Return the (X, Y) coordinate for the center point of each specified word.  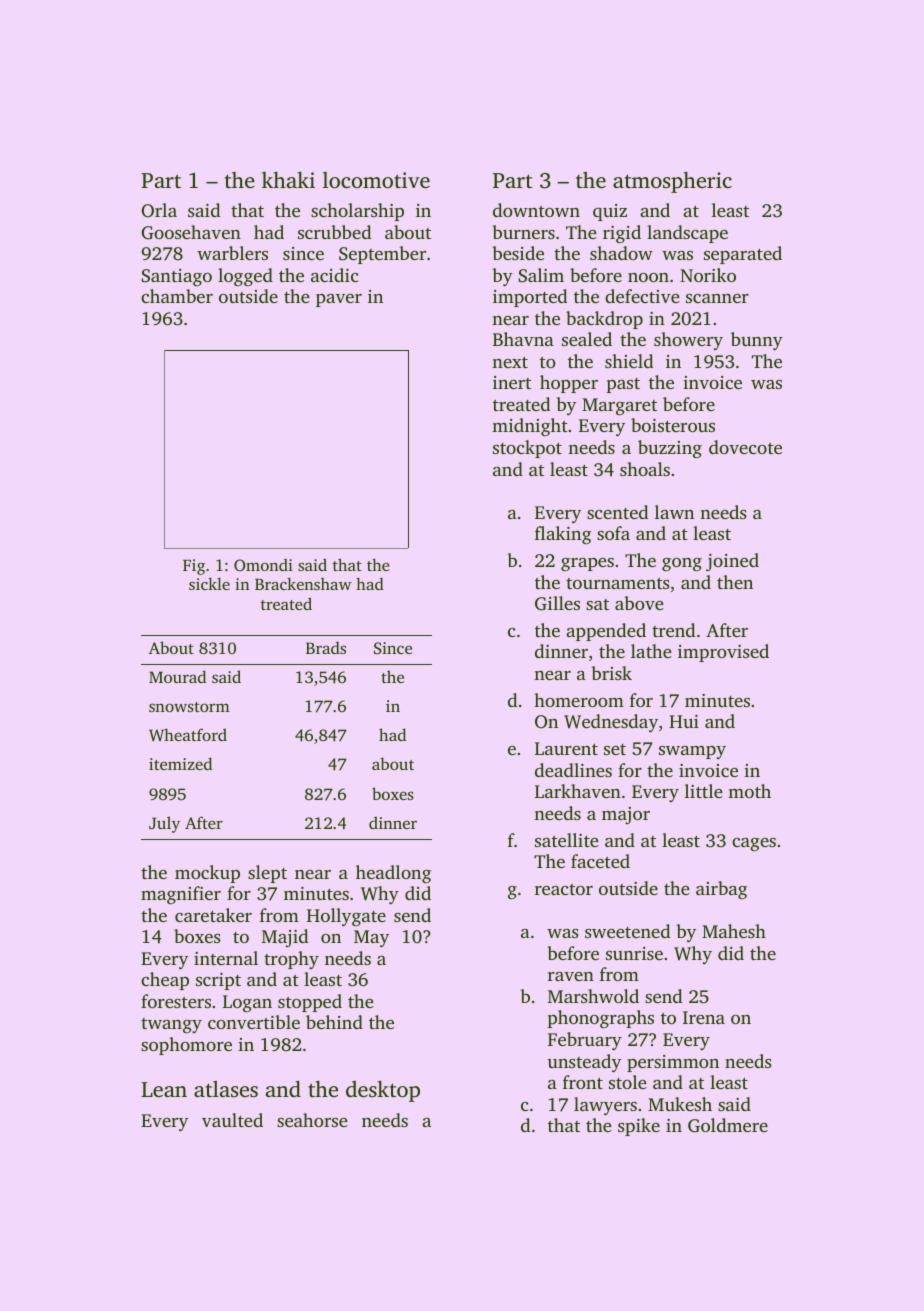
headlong (393, 874)
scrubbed (334, 232)
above (639, 603)
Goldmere (728, 1125)
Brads (326, 647)
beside (518, 253)
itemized (180, 763)
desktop (383, 1091)
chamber (177, 296)
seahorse (312, 1120)
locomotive (376, 180)
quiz (610, 212)
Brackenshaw (303, 584)
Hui (684, 721)
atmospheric (672, 182)
